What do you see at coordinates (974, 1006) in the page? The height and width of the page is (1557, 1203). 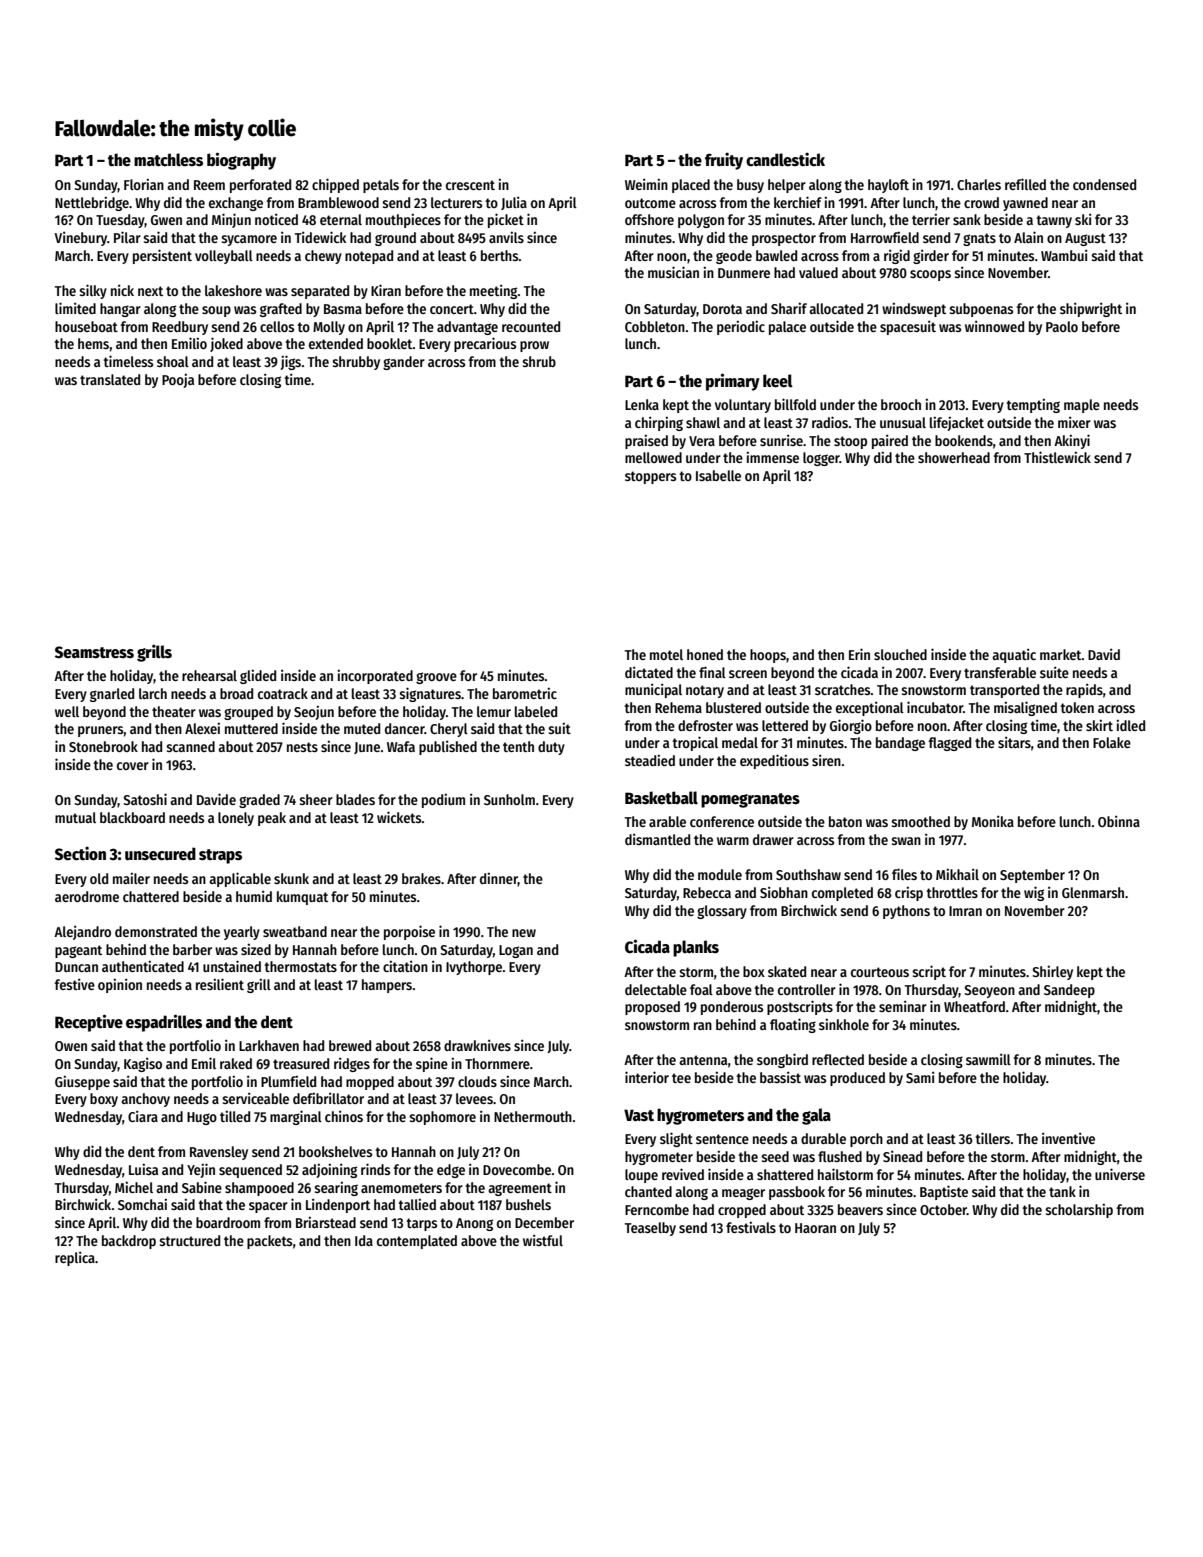 I see `Wheatford` at bounding box center [974, 1006].
